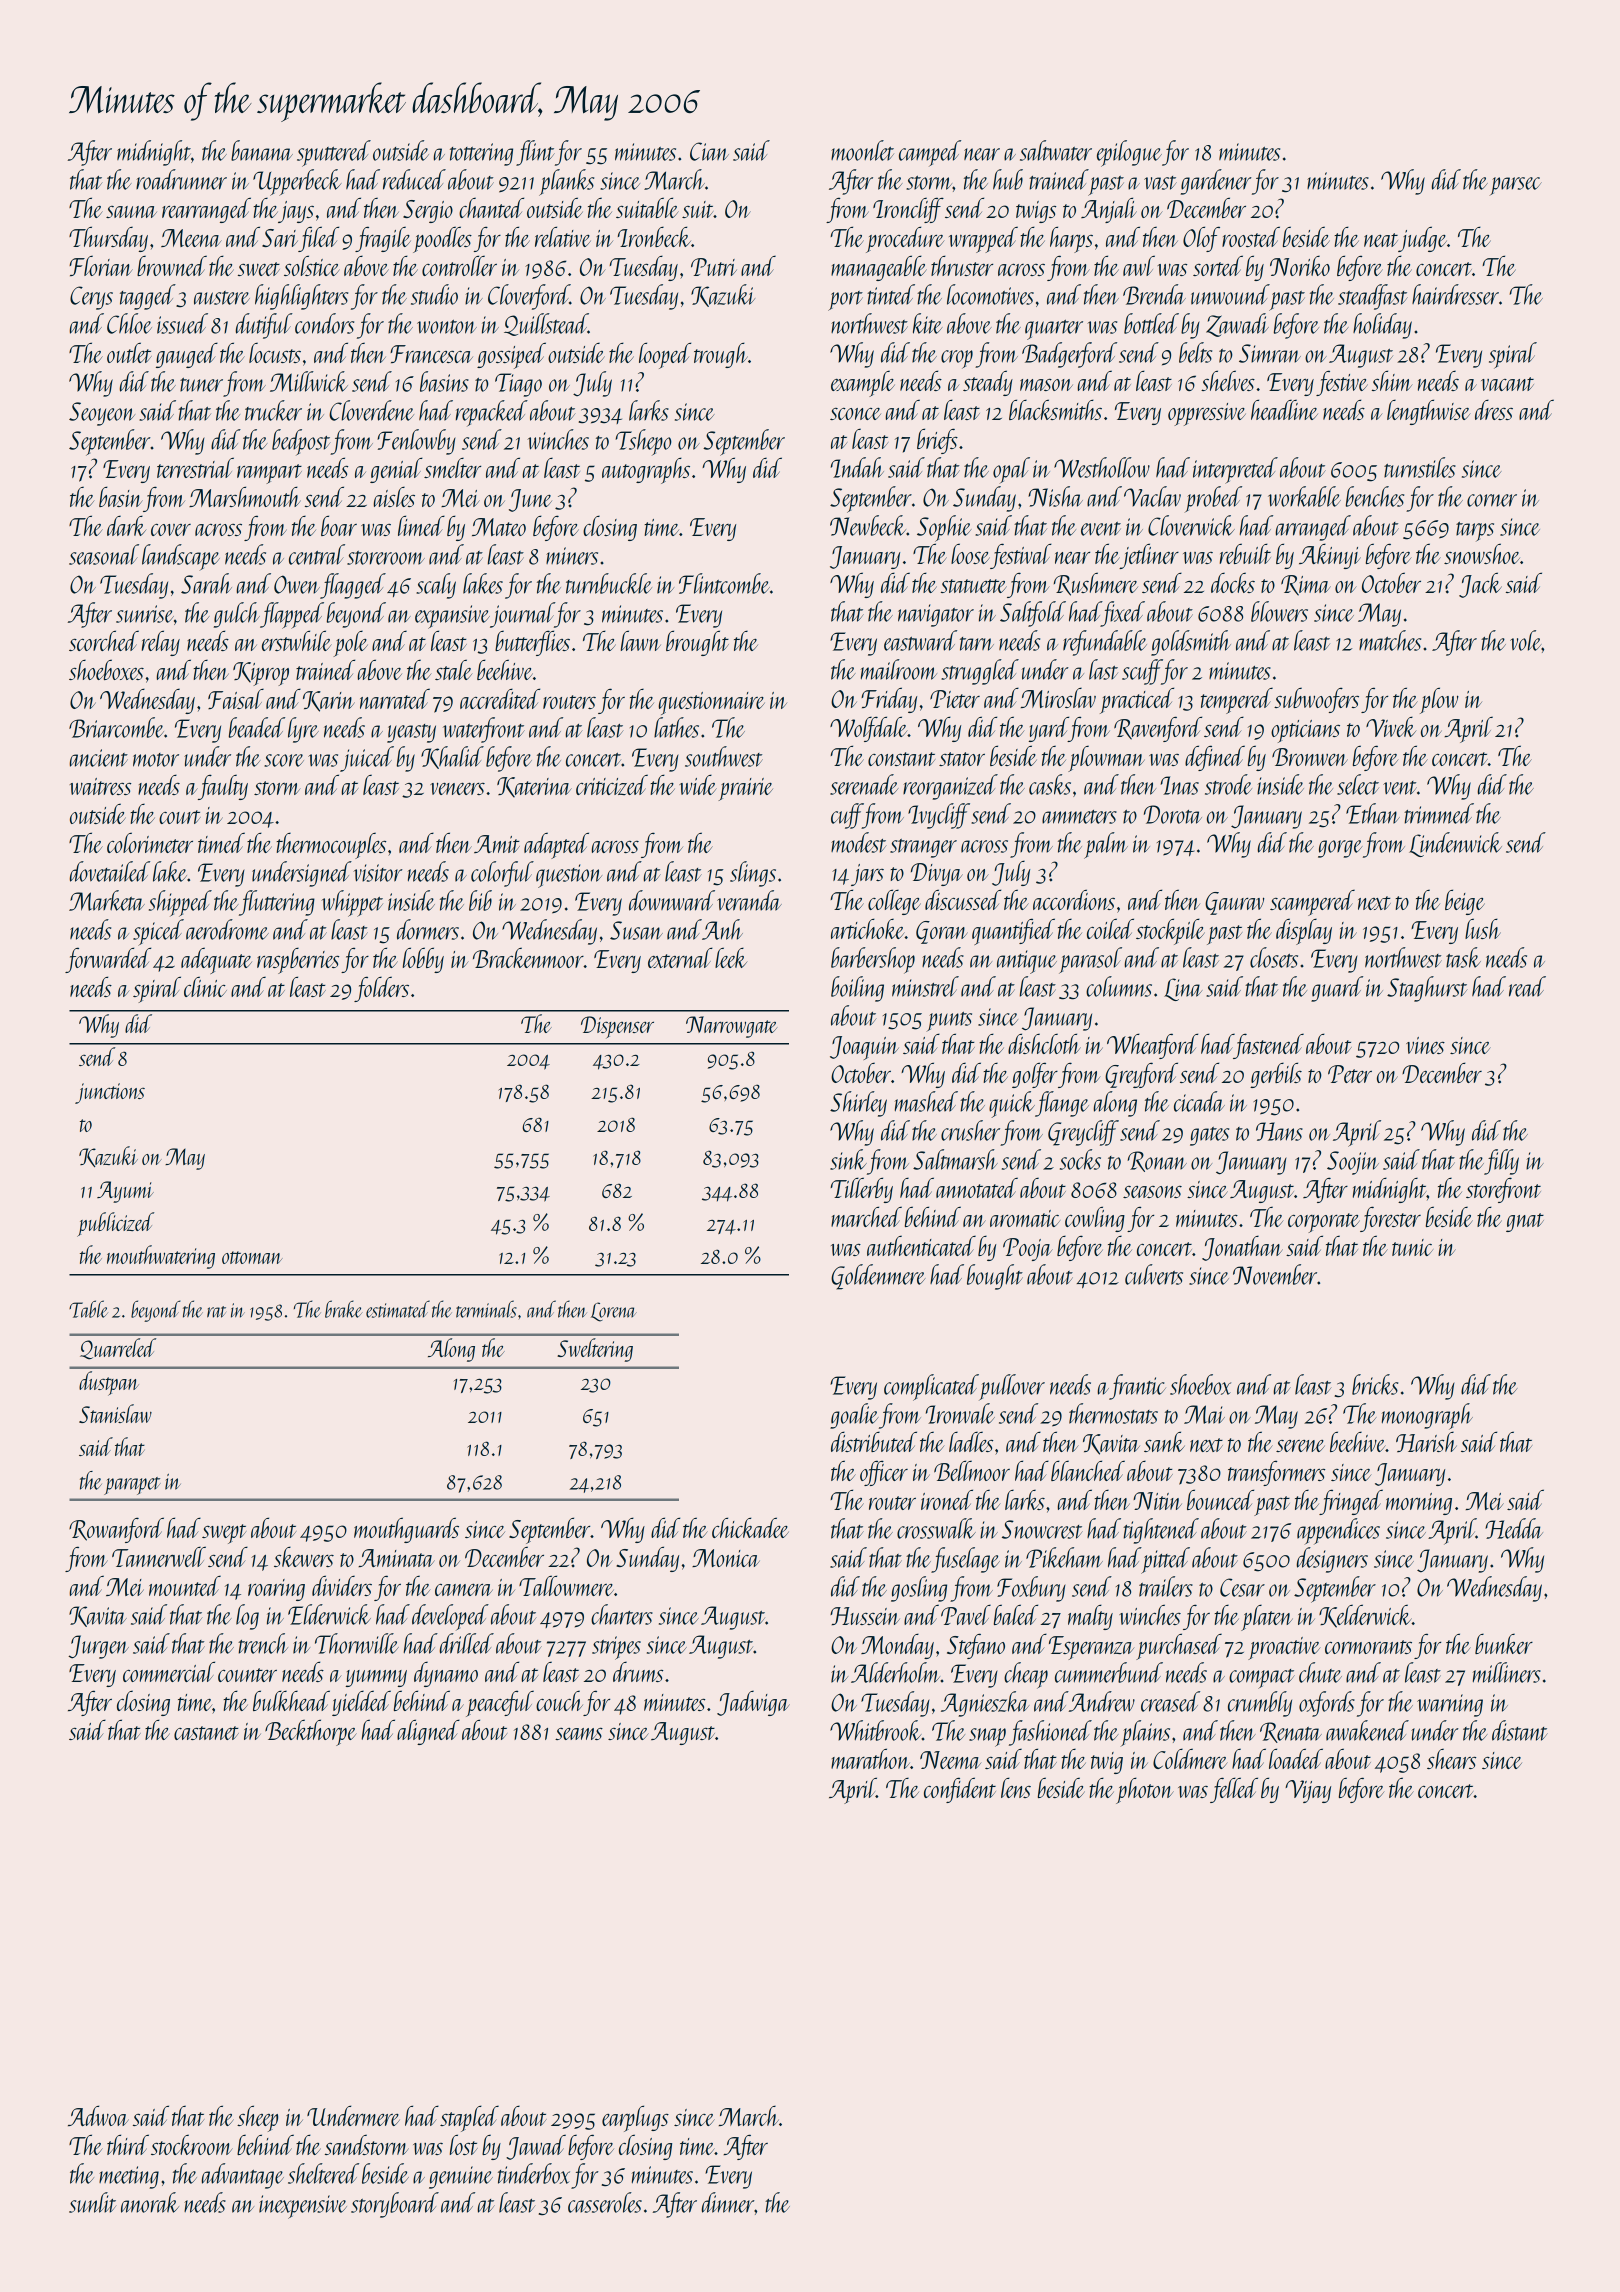 The height and width of the image is (2292, 1620). Describe the element at coordinates (252, 1257) in the image. I see `ottoman` at that location.
